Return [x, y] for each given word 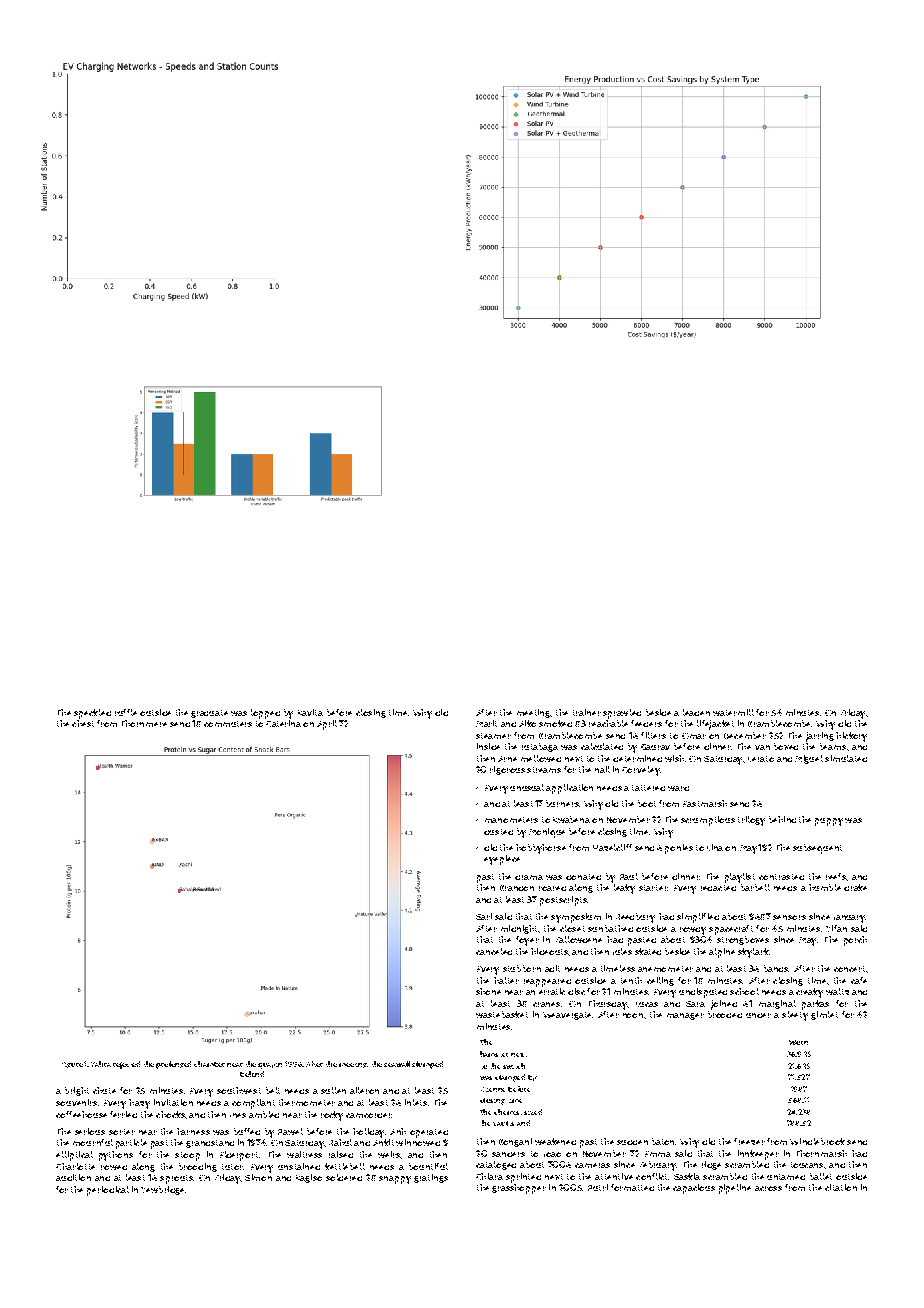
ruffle [126, 712]
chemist [508, 1112]
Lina [715, 847]
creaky [809, 993]
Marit [486, 723]
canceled [494, 951]
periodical [108, 1191]
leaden [696, 712]
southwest [239, 1090]
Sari [484, 916]
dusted [498, 832]
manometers [511, 820]
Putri [598, 1187]
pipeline [735, 1189]
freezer [749, 1141]
